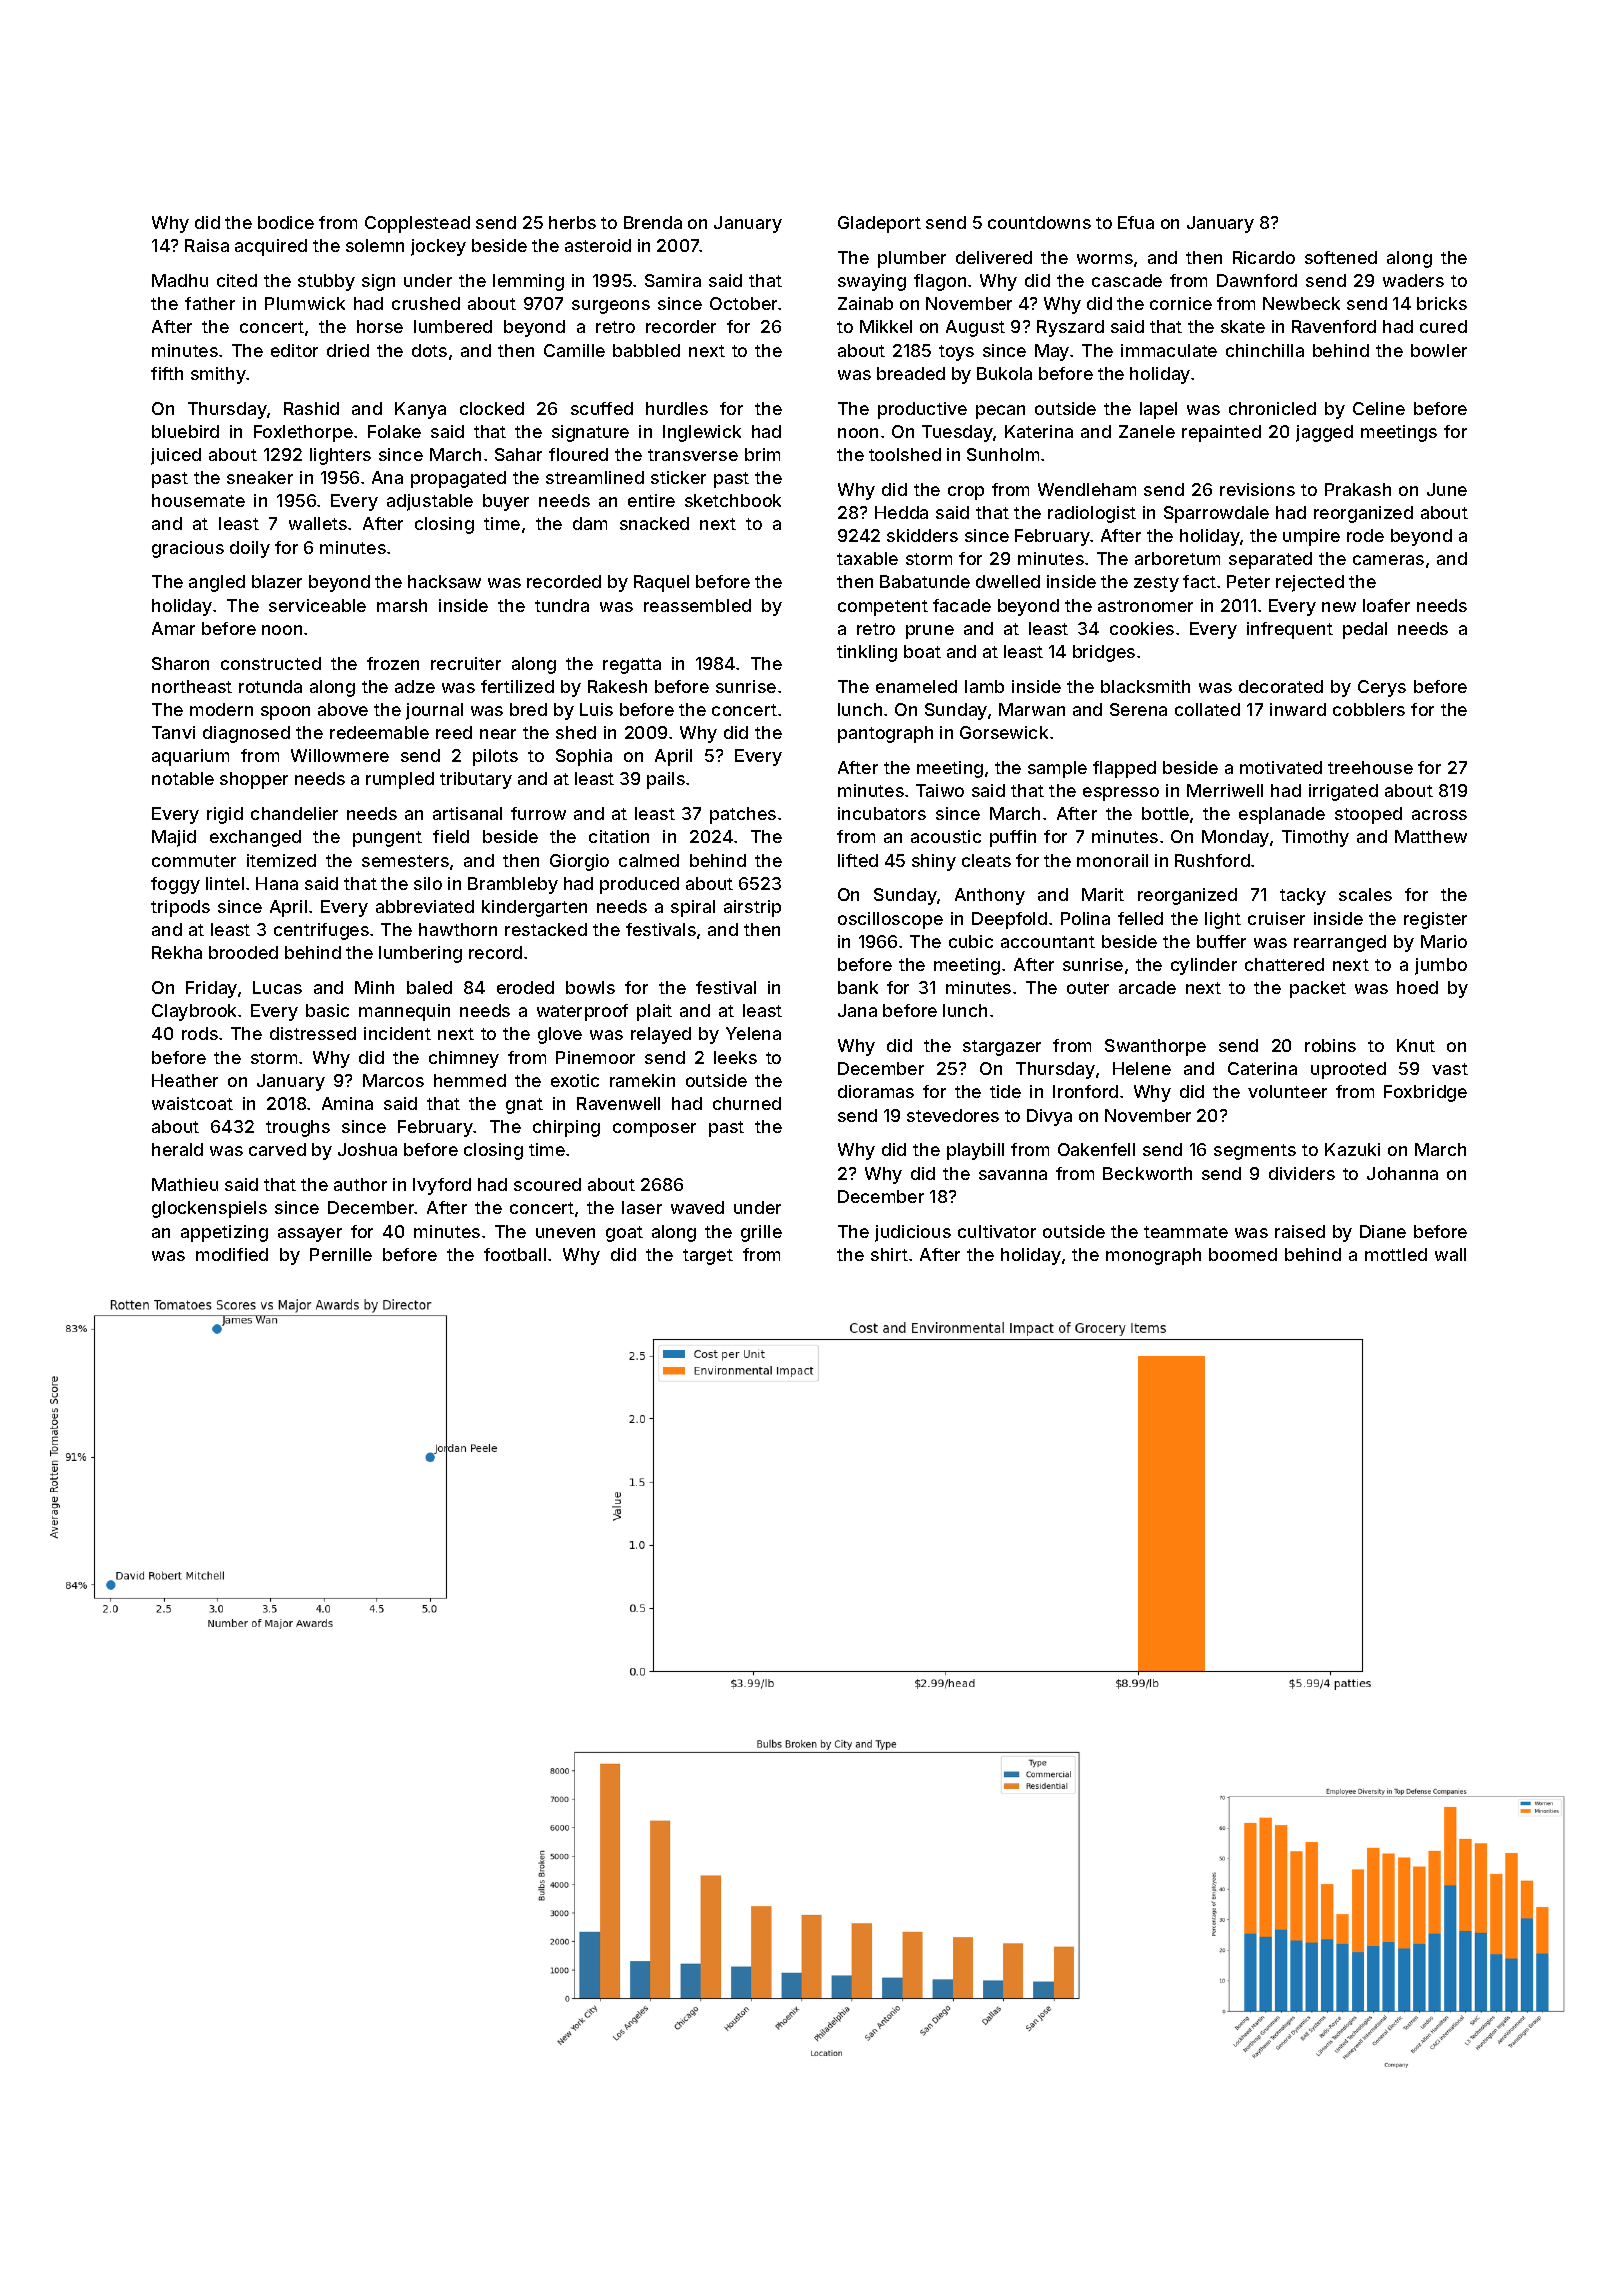  What do you see at coordinates (1264, 257) in the screenshot?
I see `Ricardo` at bounding box center [1264, 257].
